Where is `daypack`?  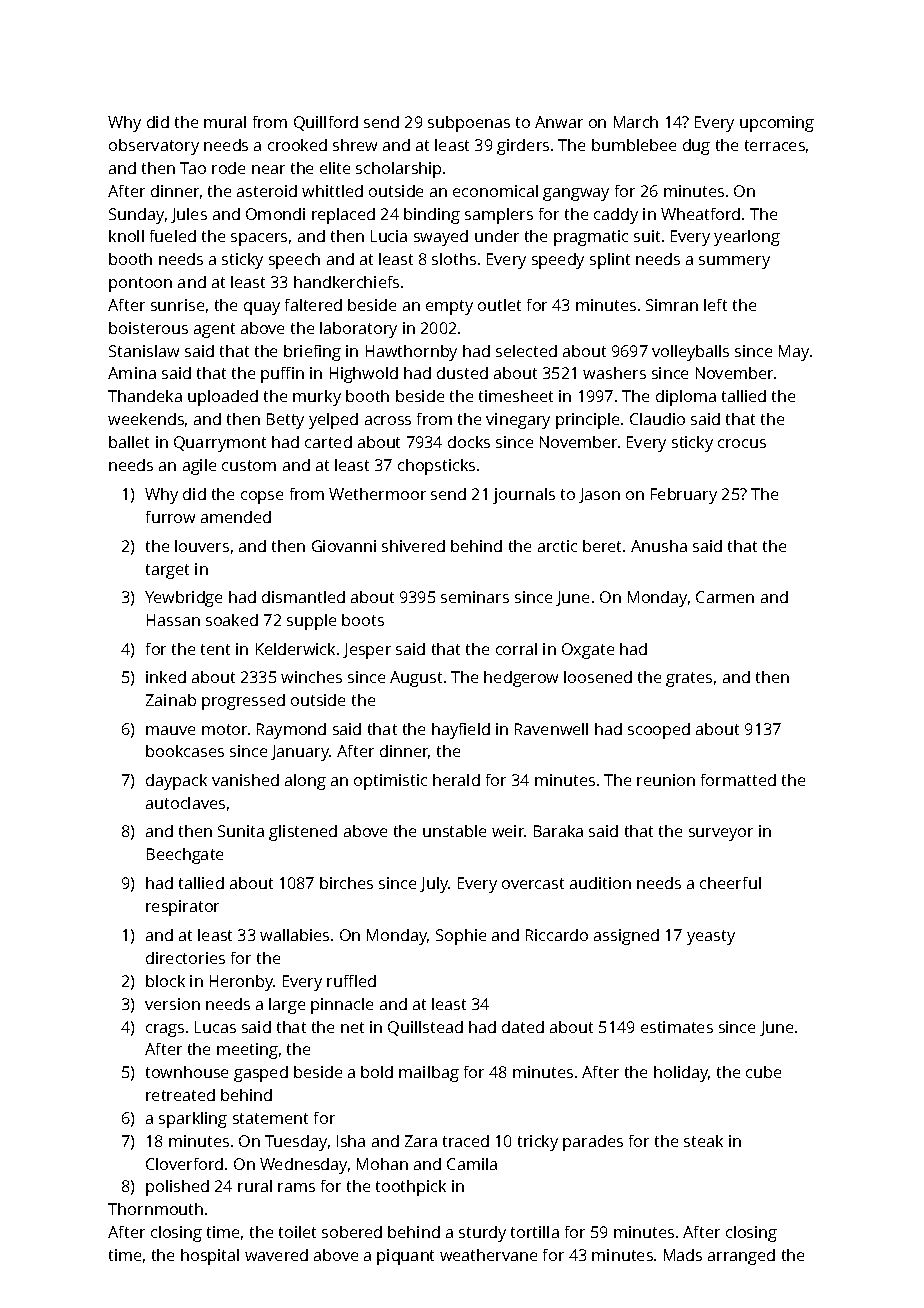 daypack is located at coordinates (176, 782).
